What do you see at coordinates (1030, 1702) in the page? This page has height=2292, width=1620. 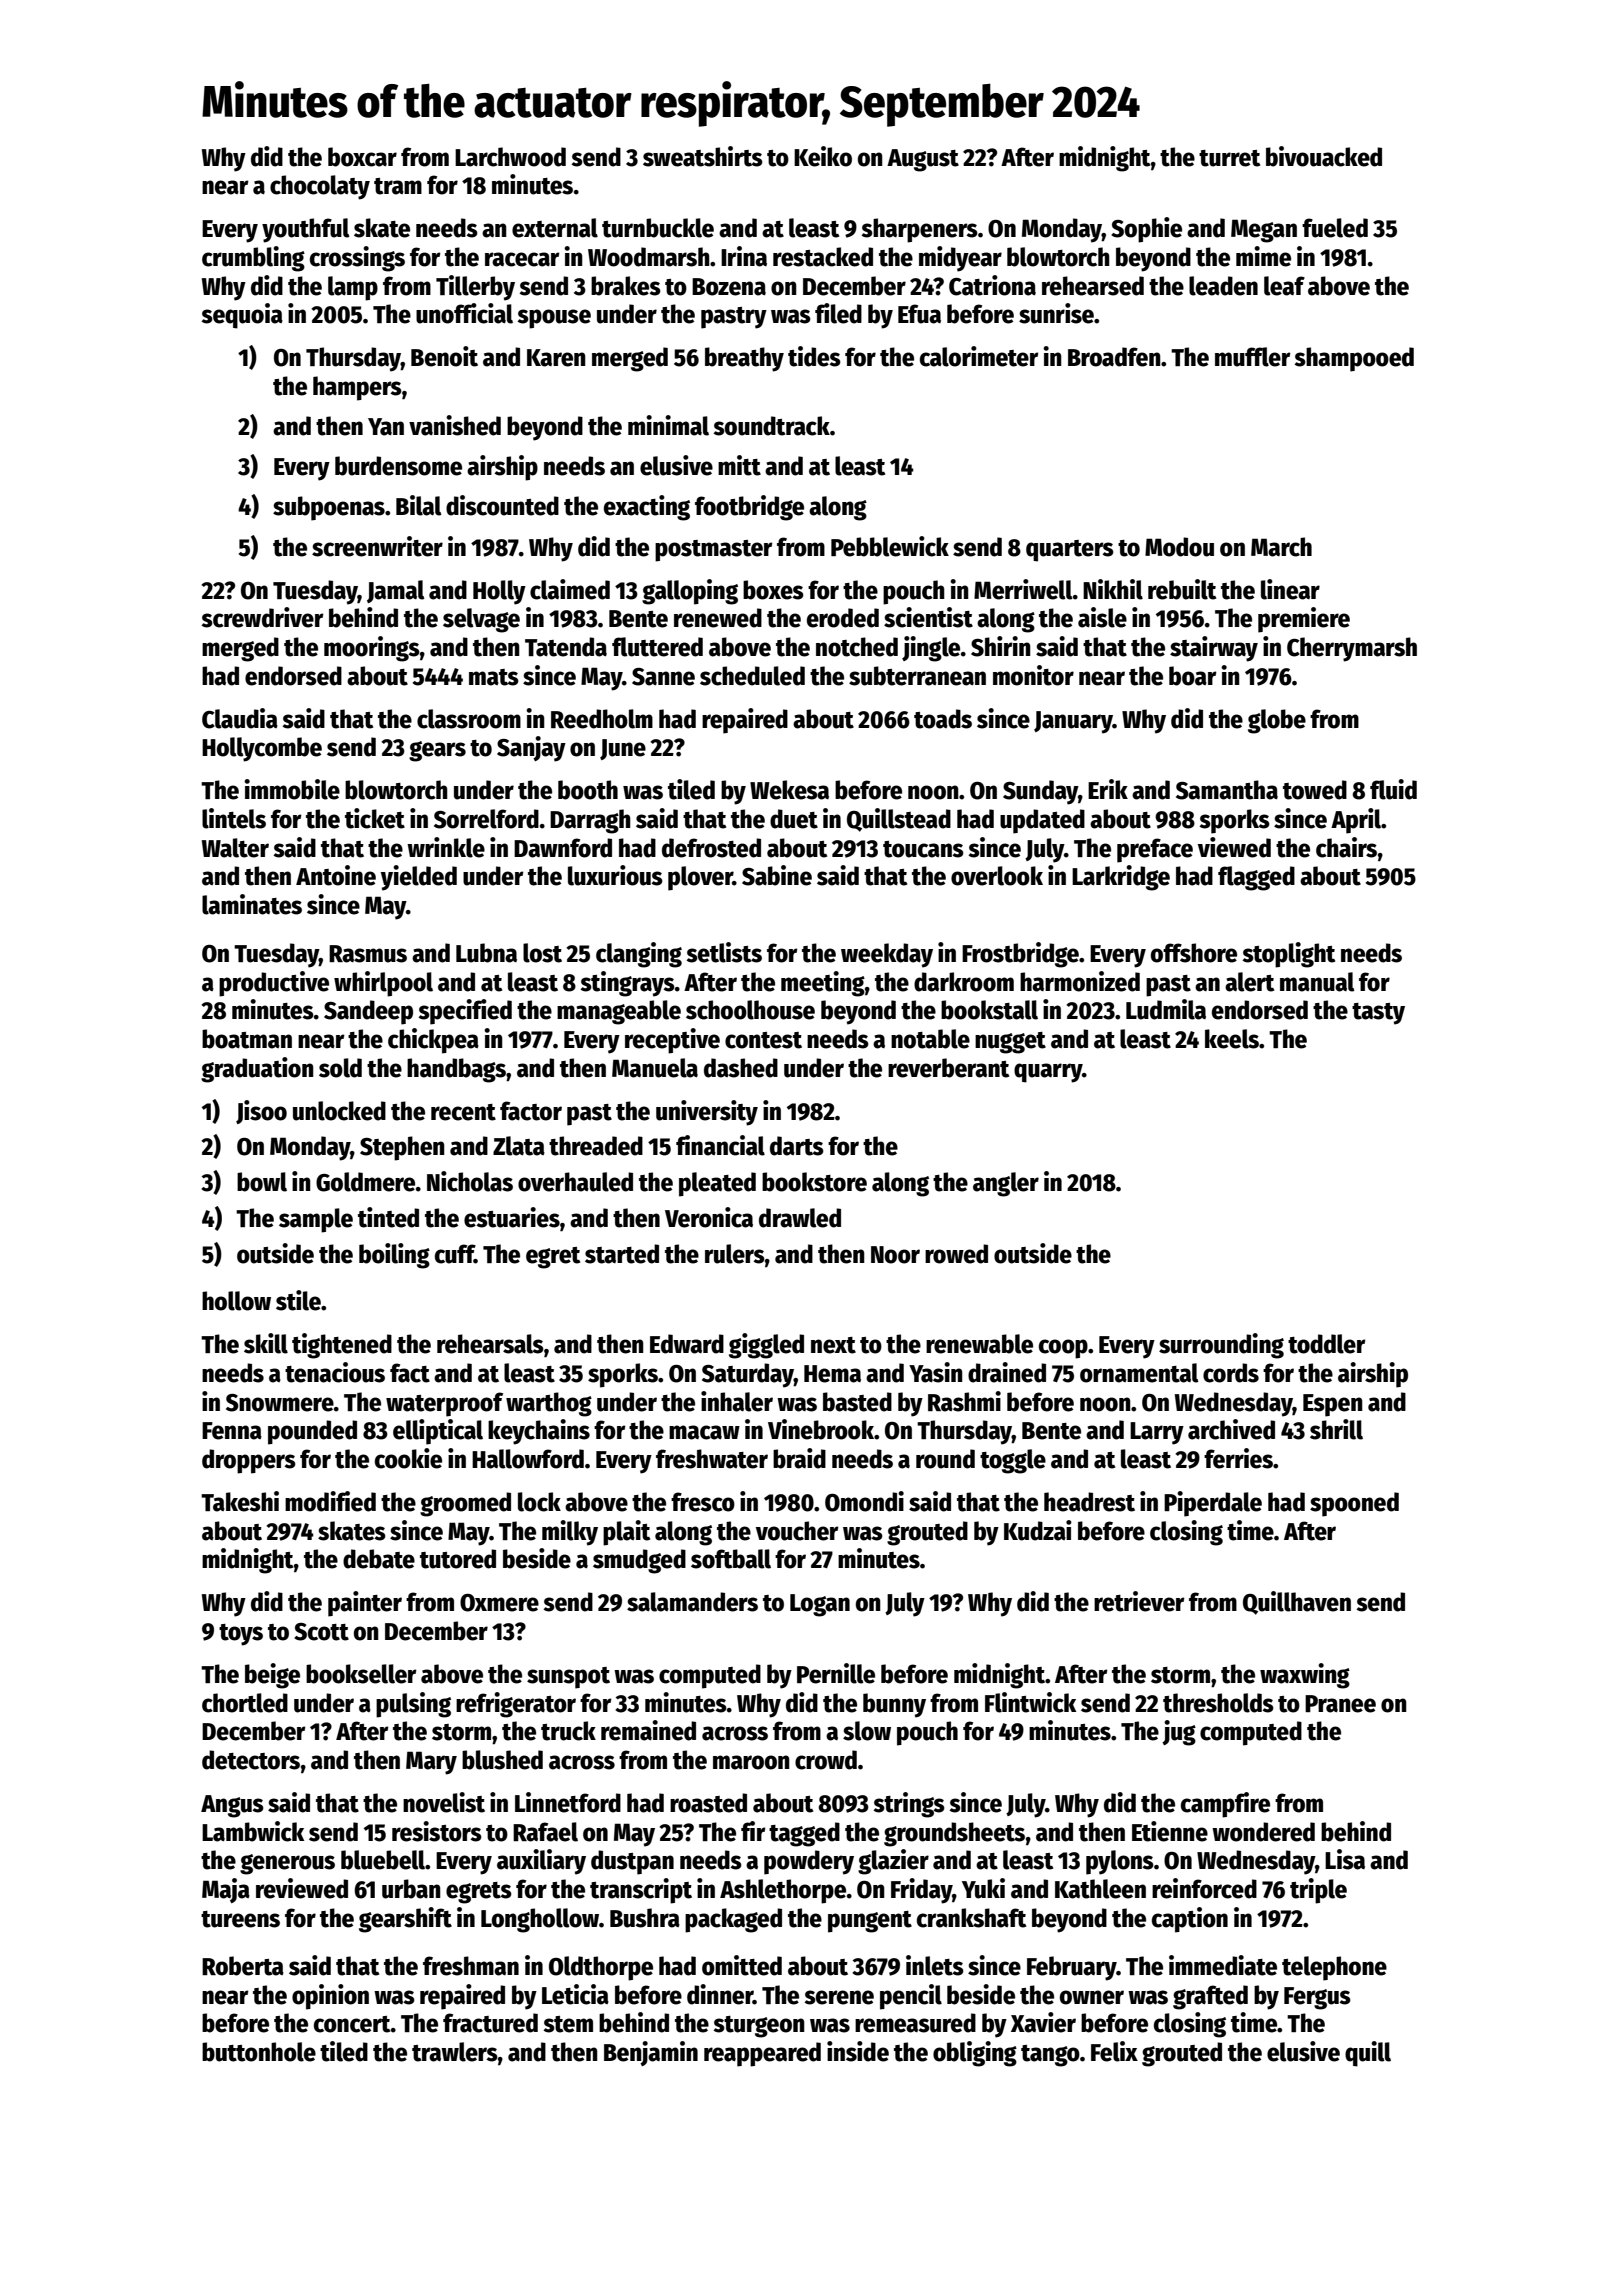 I see `Flintwick` at bounding box center [1030, 1702].
